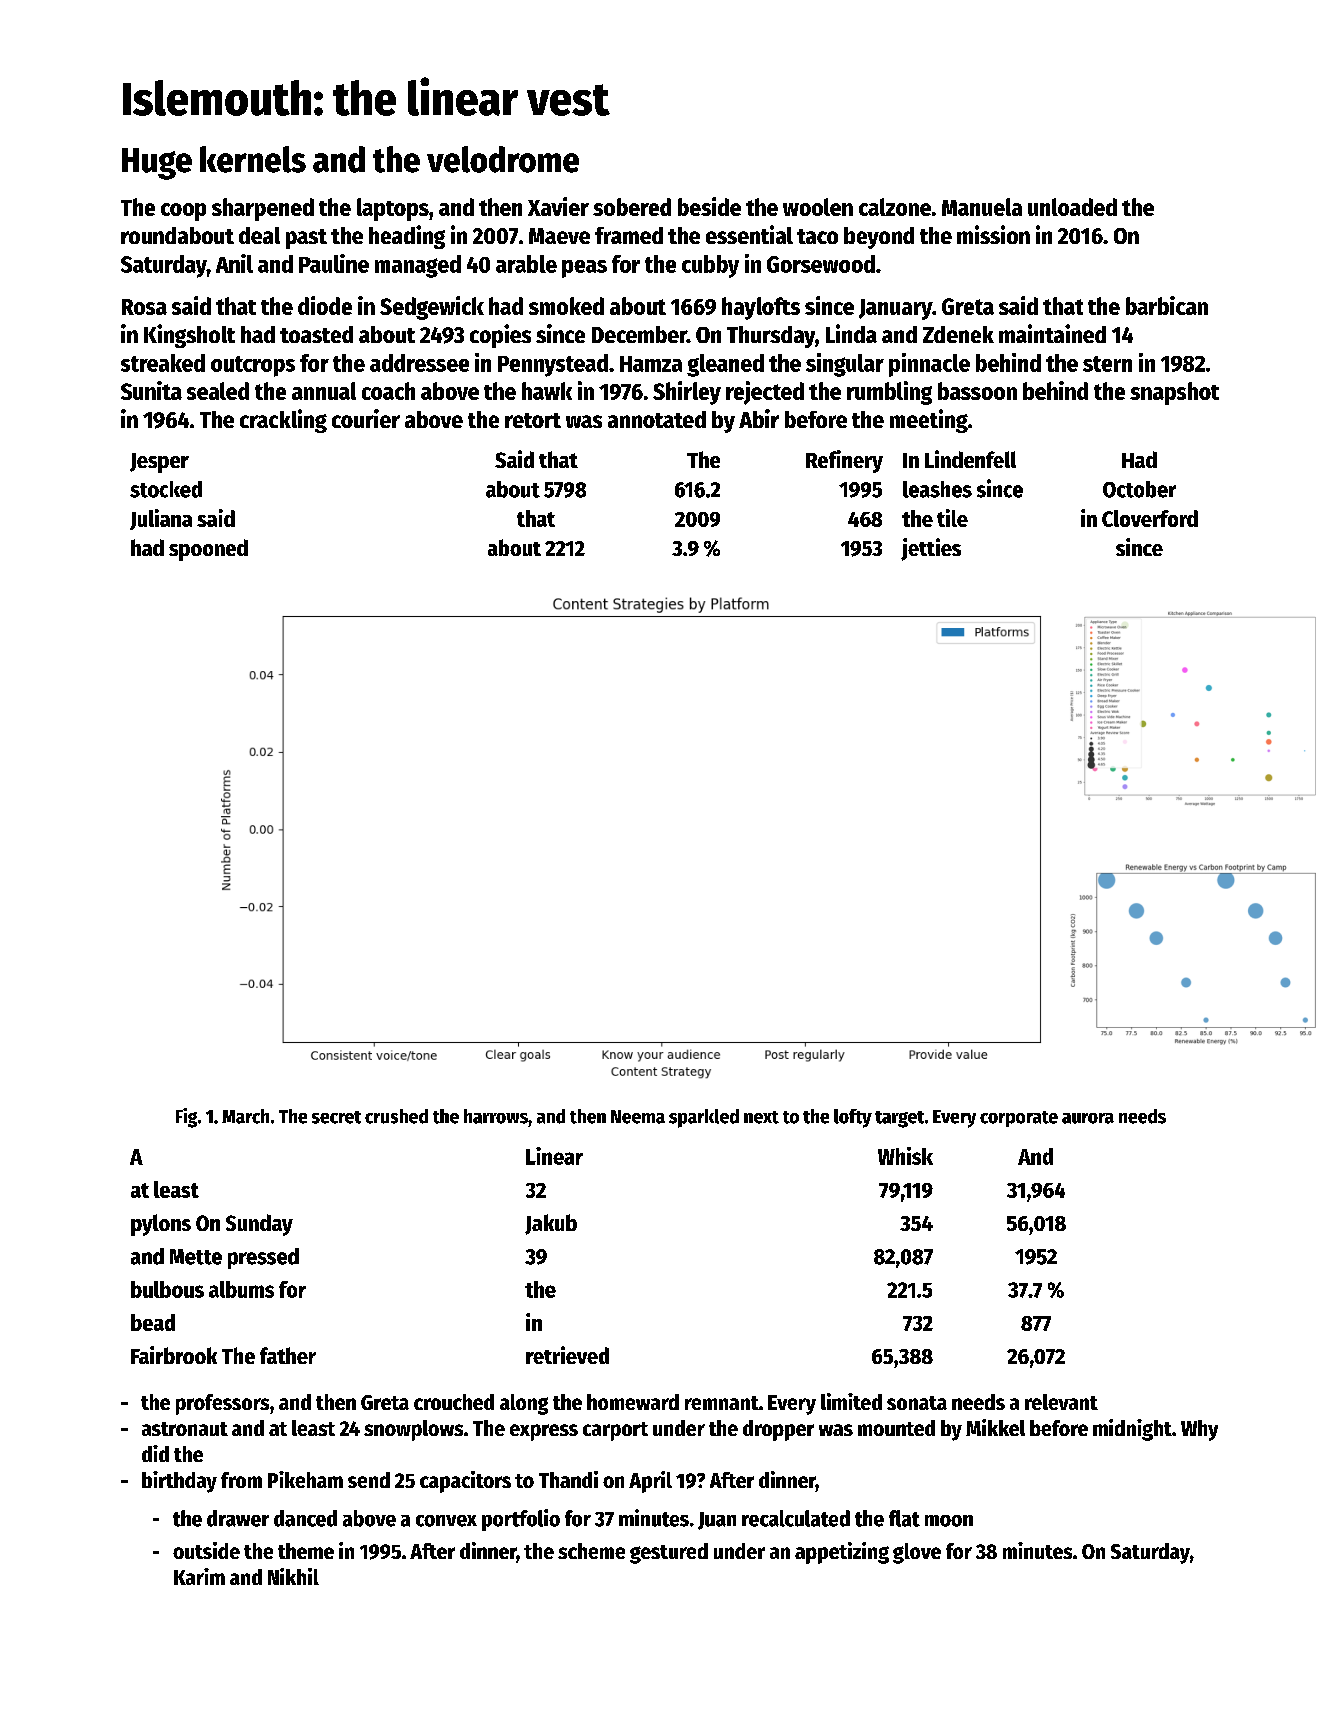 This document has height=1735, width=1341. I want to click on beside, so click(709, 206).
